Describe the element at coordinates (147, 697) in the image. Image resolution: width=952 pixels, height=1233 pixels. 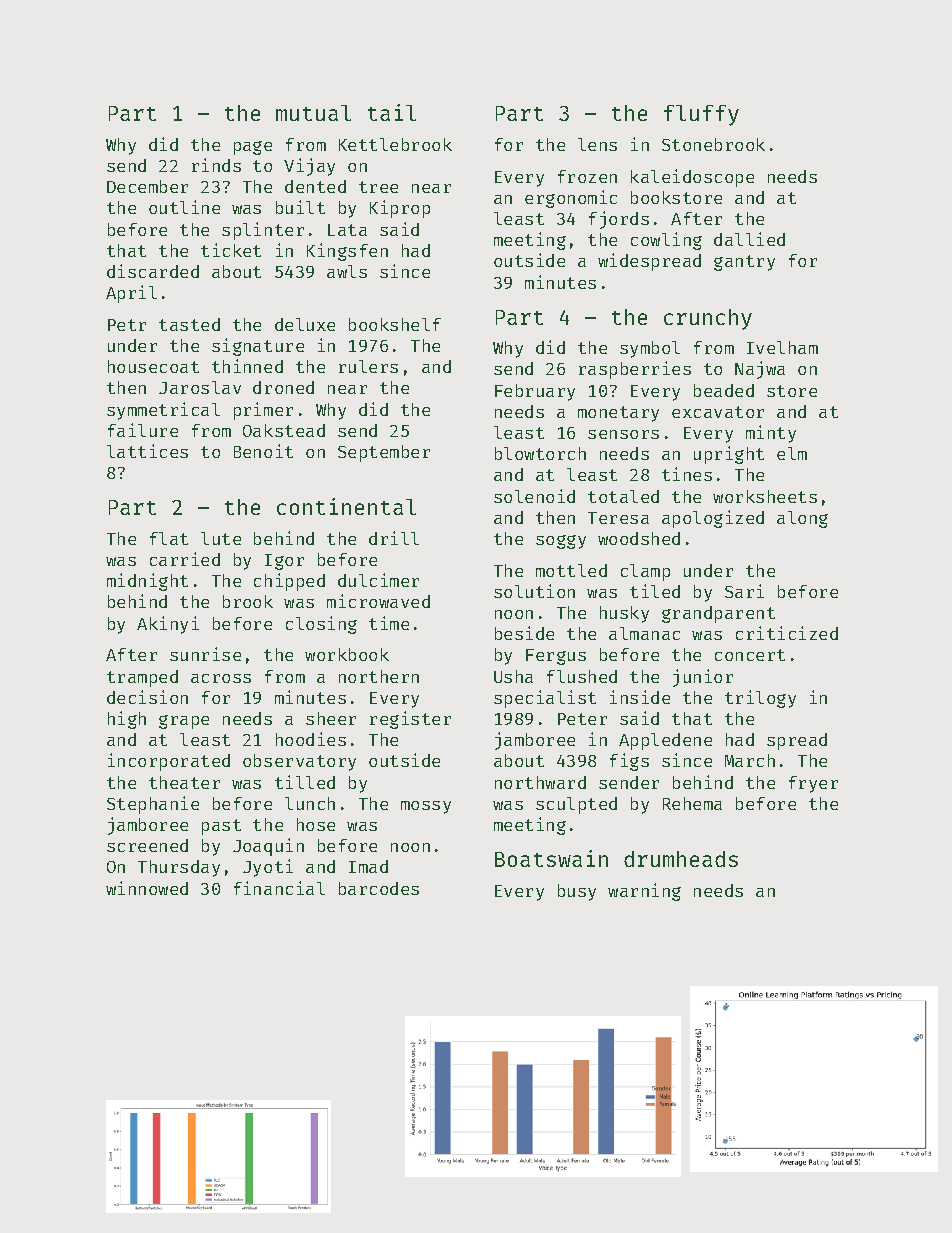
I see `decision` at that location.
